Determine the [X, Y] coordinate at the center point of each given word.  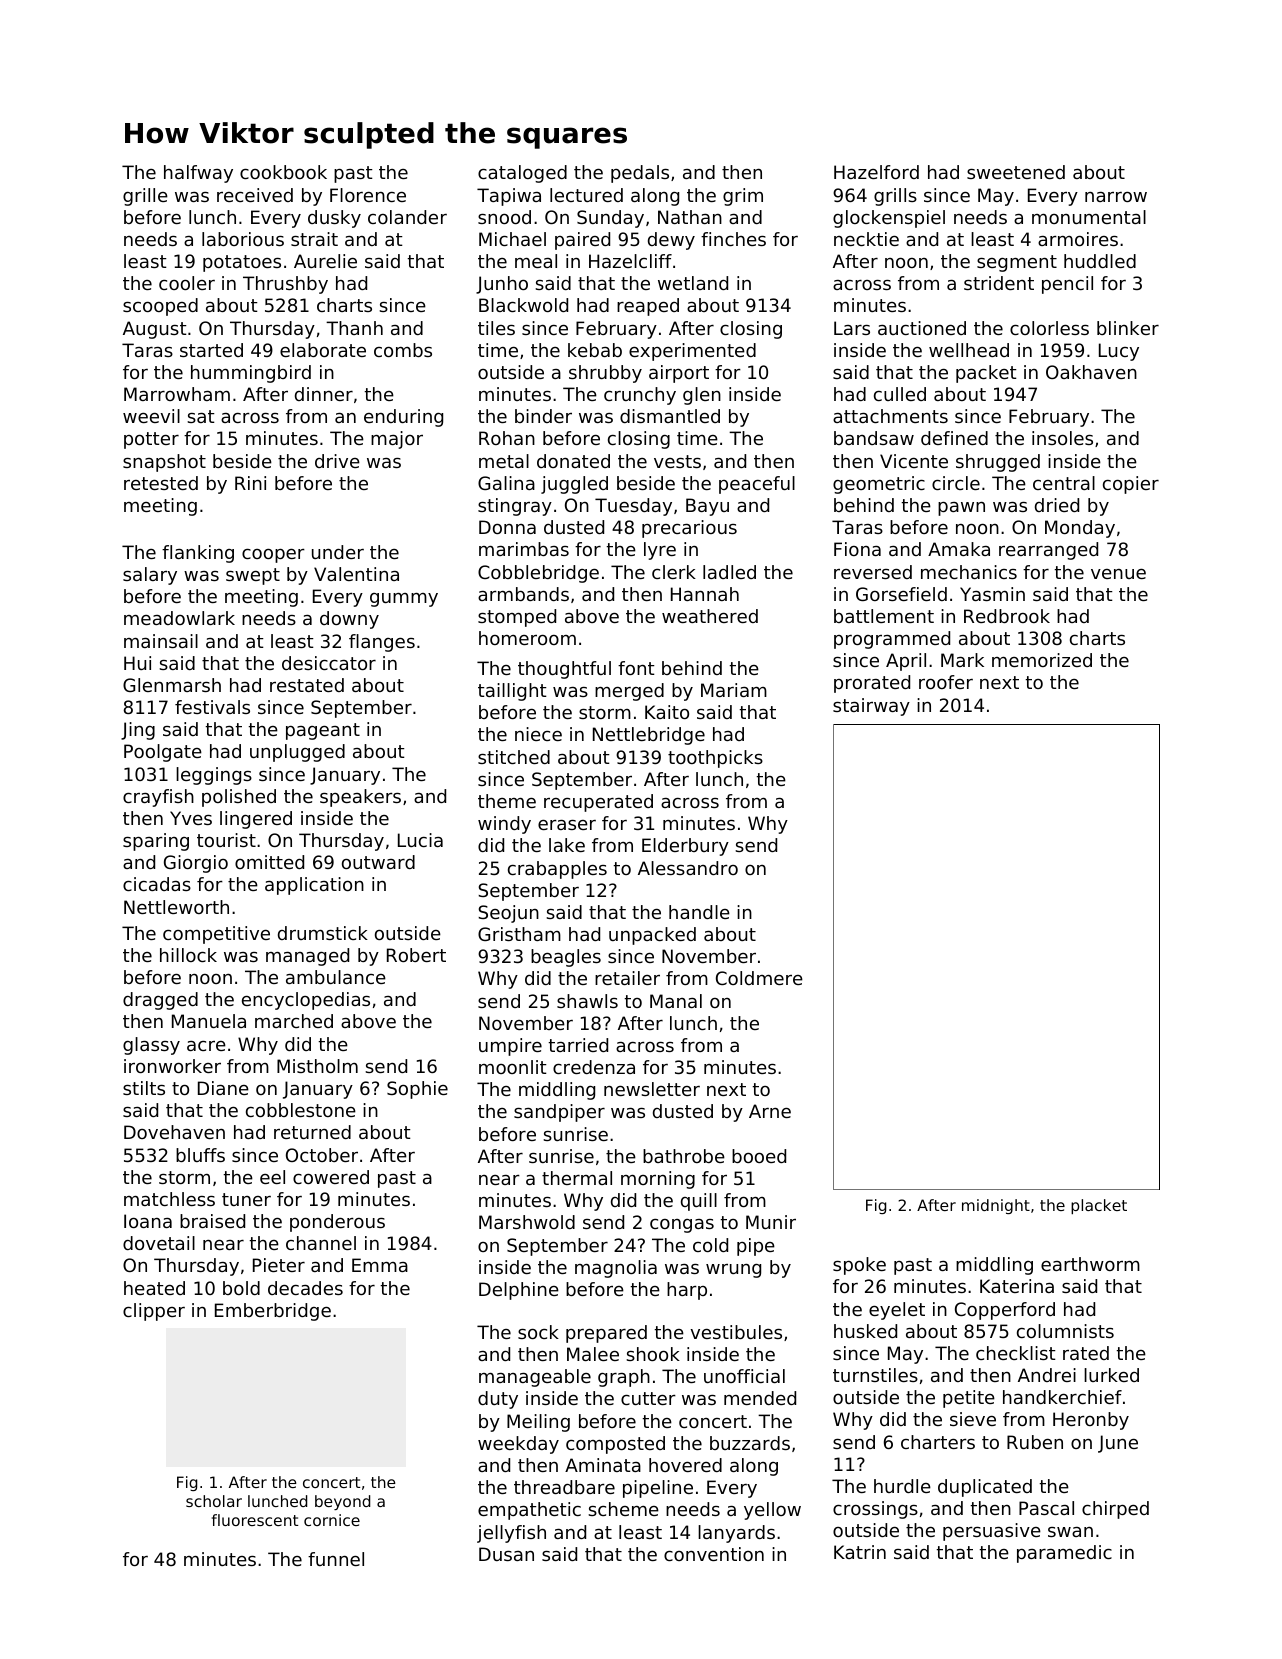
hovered [685, 1465]
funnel [336, 1559]
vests [677, 461]
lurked [1111, 1375]
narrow [1116, 197]
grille [145, 197]
